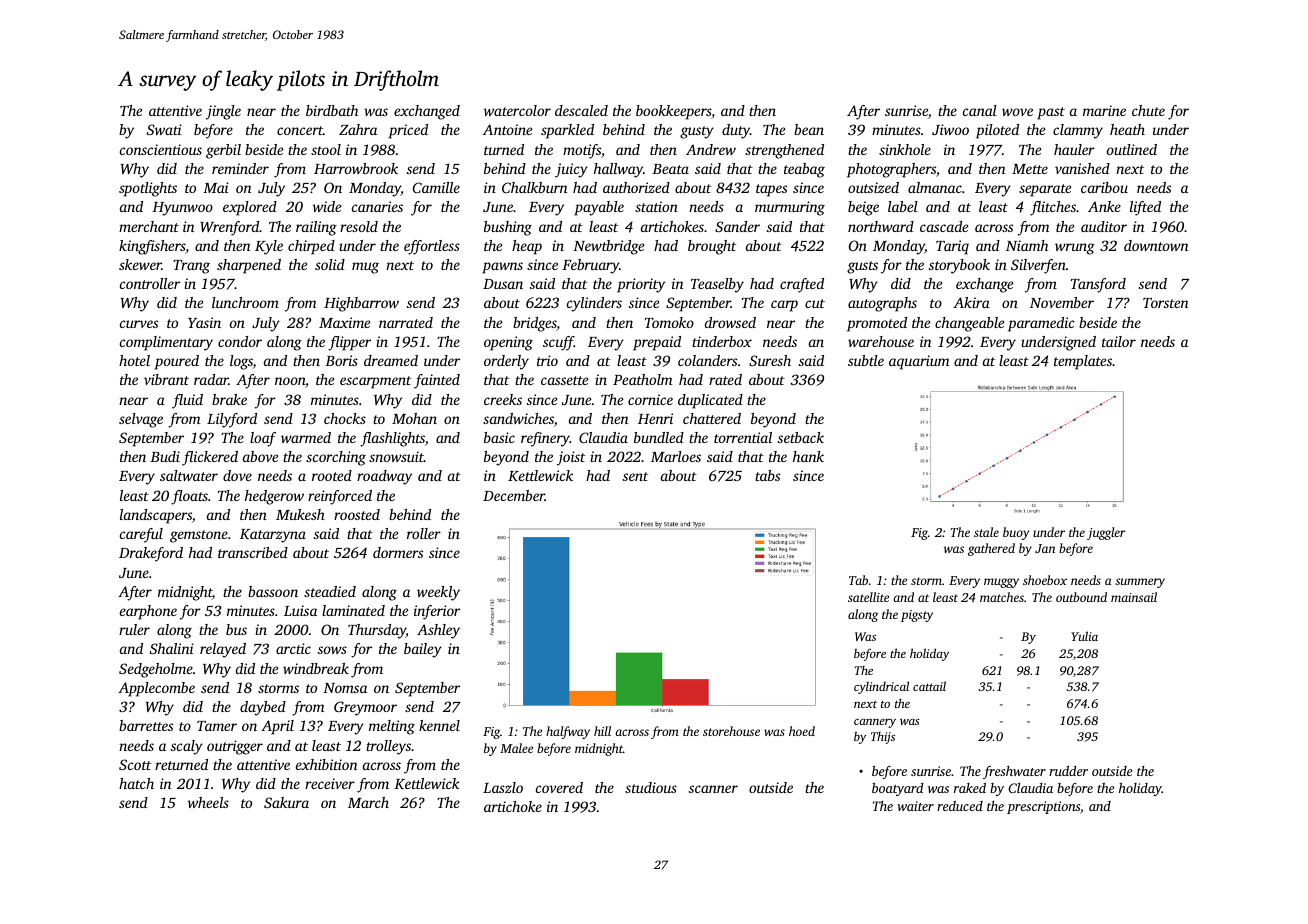  I want to click on kennel, so click(439, 725).
